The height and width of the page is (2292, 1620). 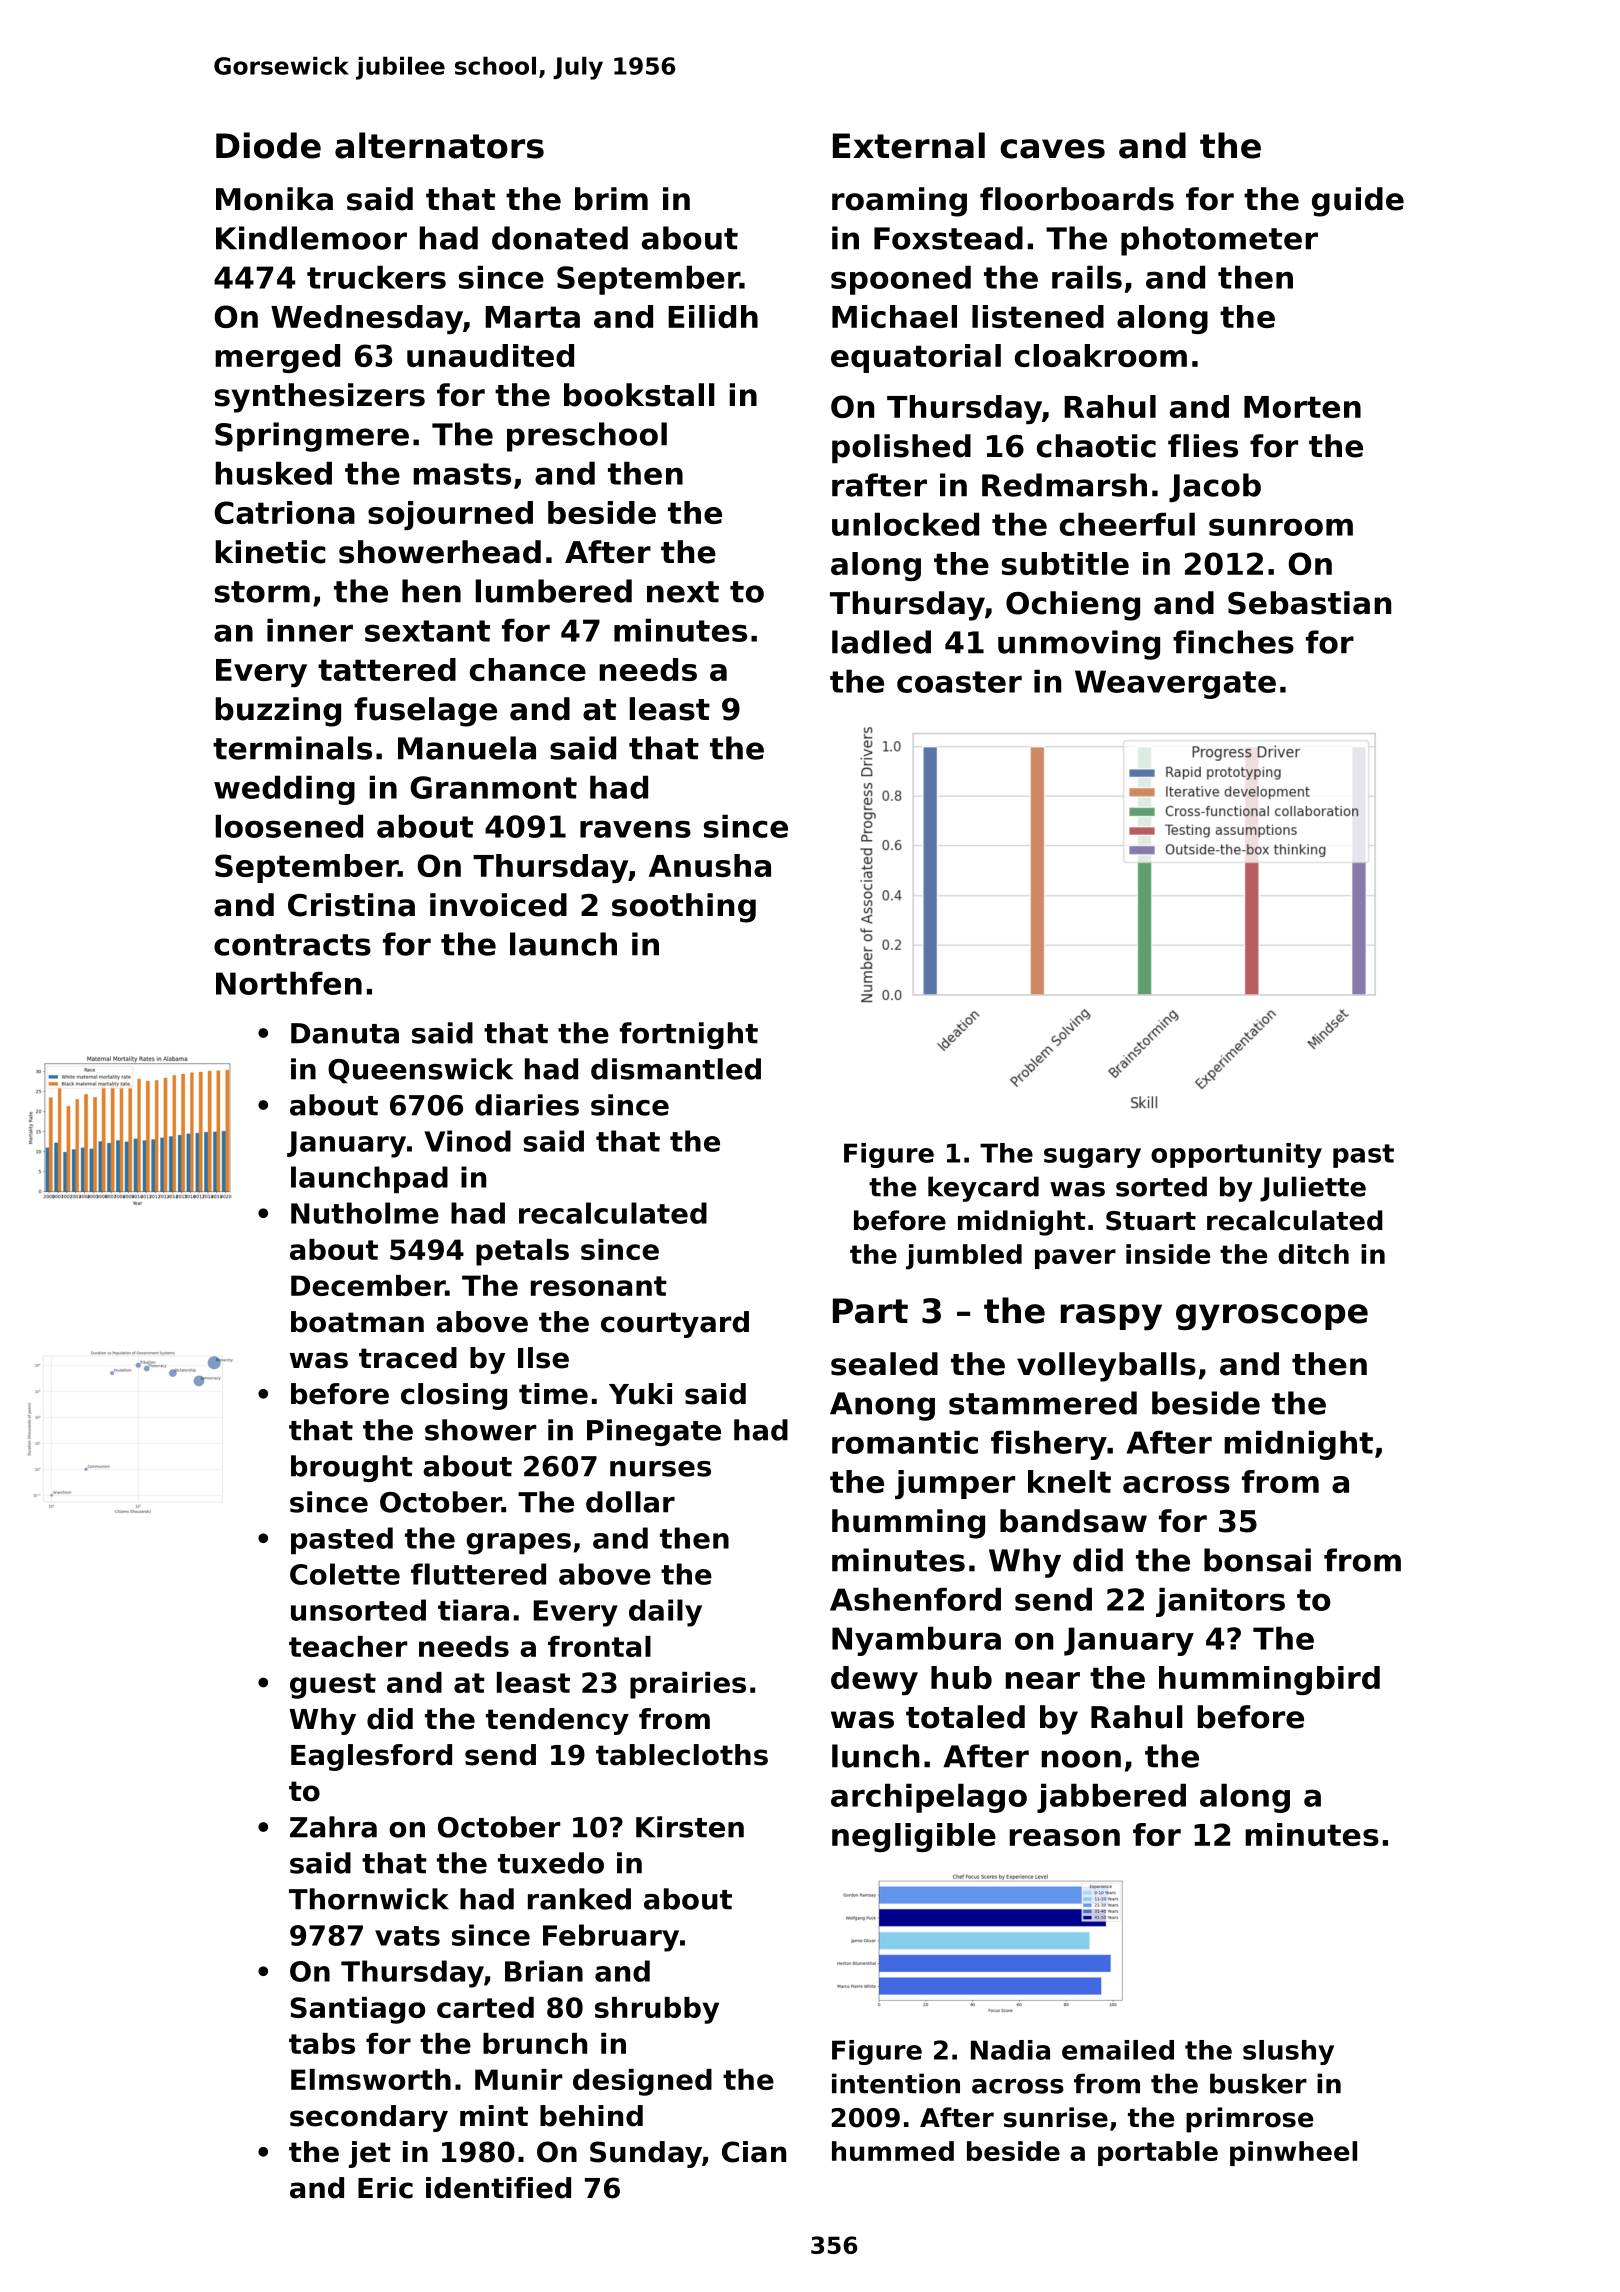 I want to click on guest, so click(x=333, y=1686).
